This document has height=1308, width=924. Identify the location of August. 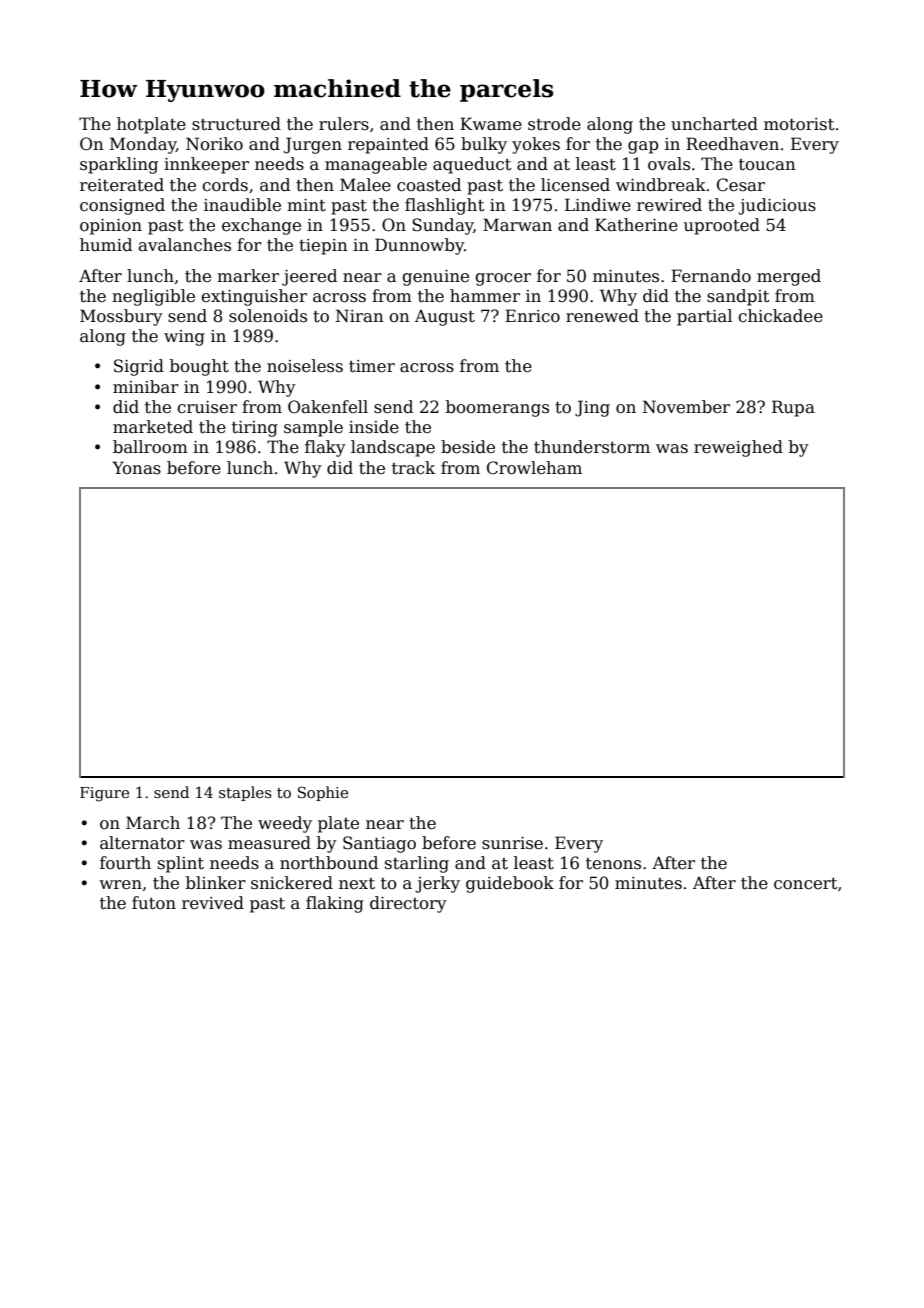
(445, 318).
